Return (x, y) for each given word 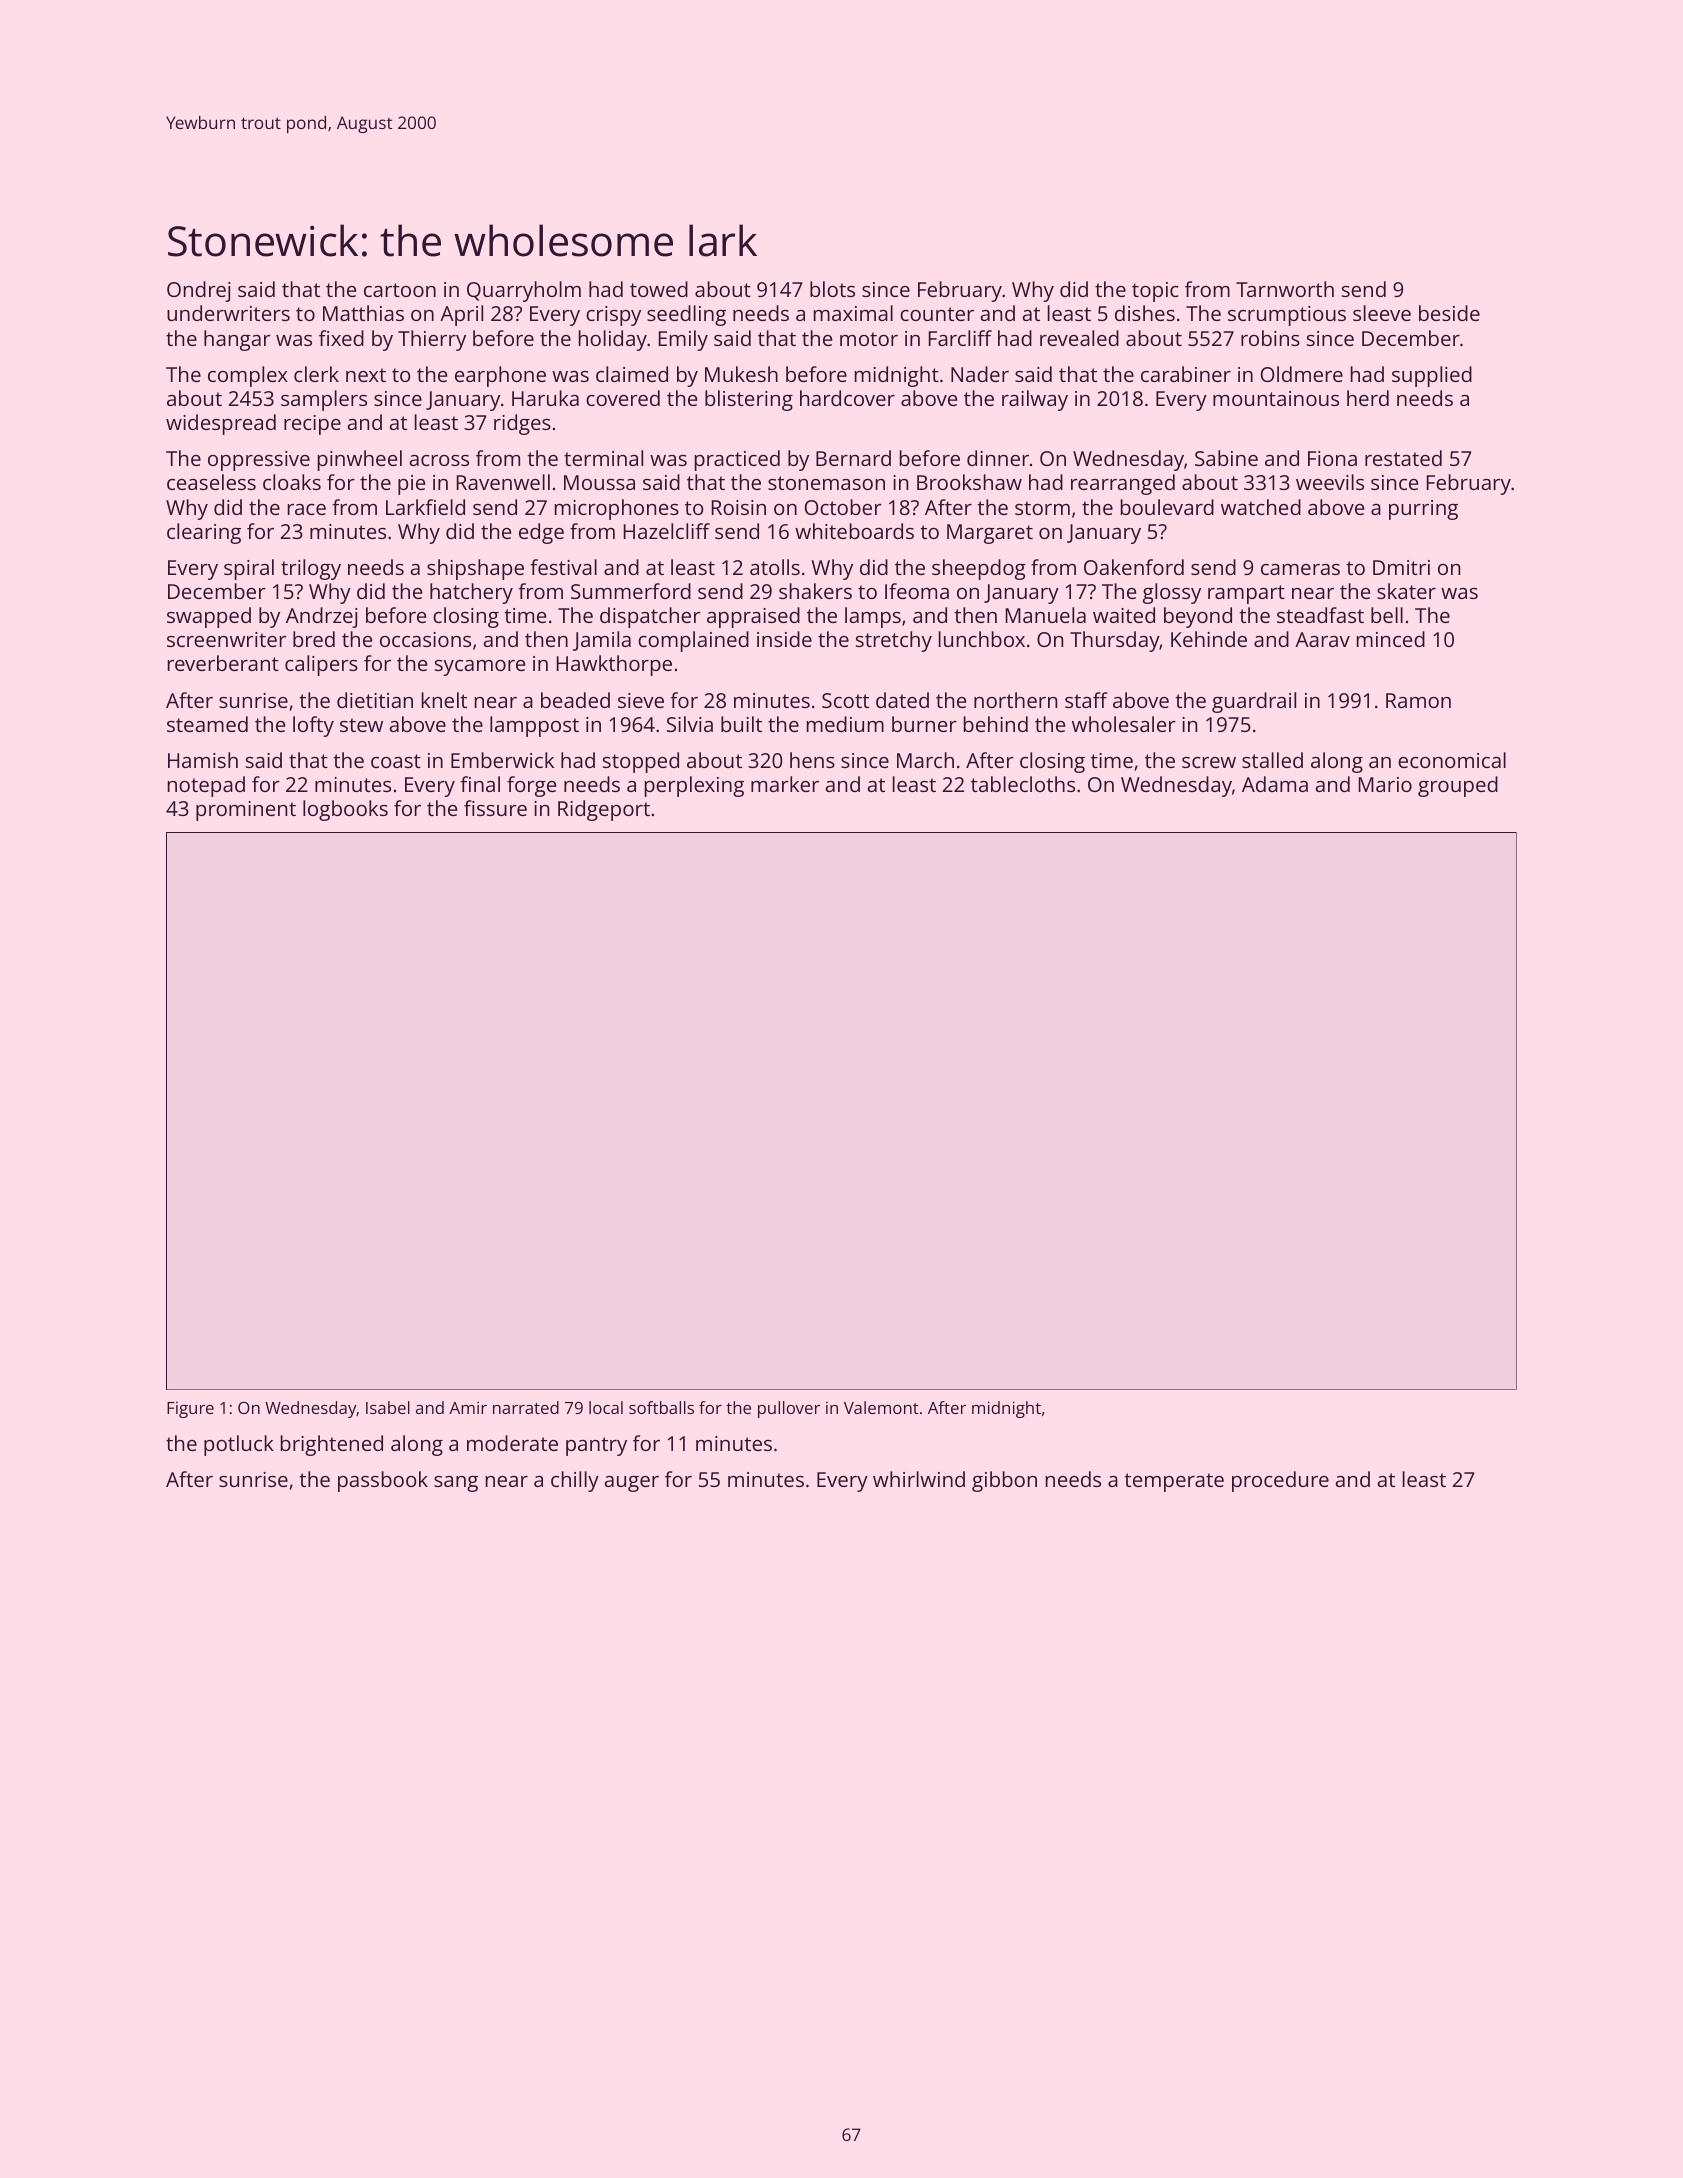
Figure (190, 1410)
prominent (246, 811)
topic (1155, 292)
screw (1209, 762)
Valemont (881, 1407)
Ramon (1418, 700)
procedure (1280, 1481)
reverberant (223, 663)
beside (1449, 313)
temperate (1174, 1482)
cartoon (400, 290)
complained (693, 641)
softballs (661, 1407)
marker (785, 784)
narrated (526, 1407)
